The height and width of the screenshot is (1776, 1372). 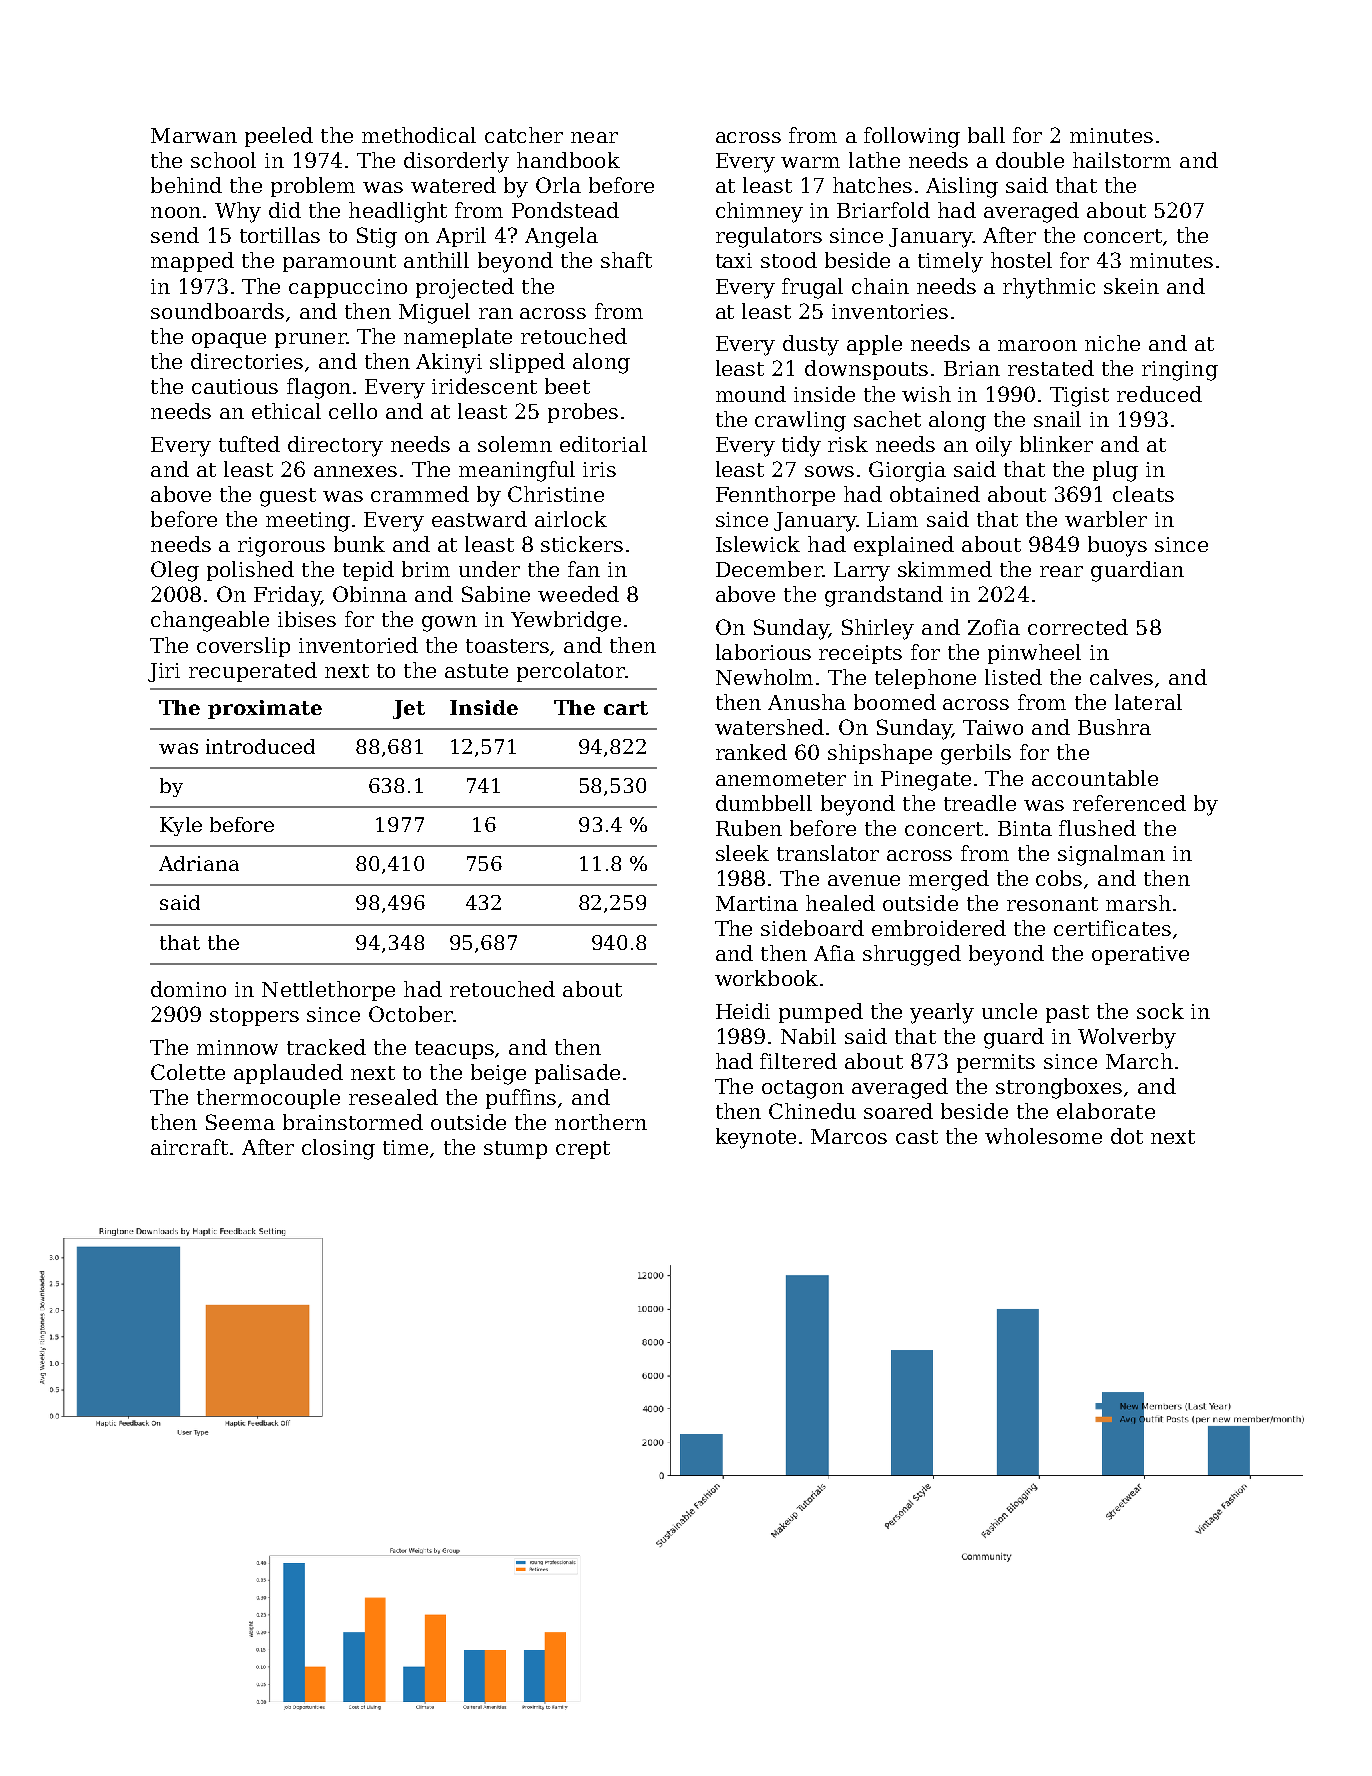 I want to click on Miguel, so click(x=434, y=313).
